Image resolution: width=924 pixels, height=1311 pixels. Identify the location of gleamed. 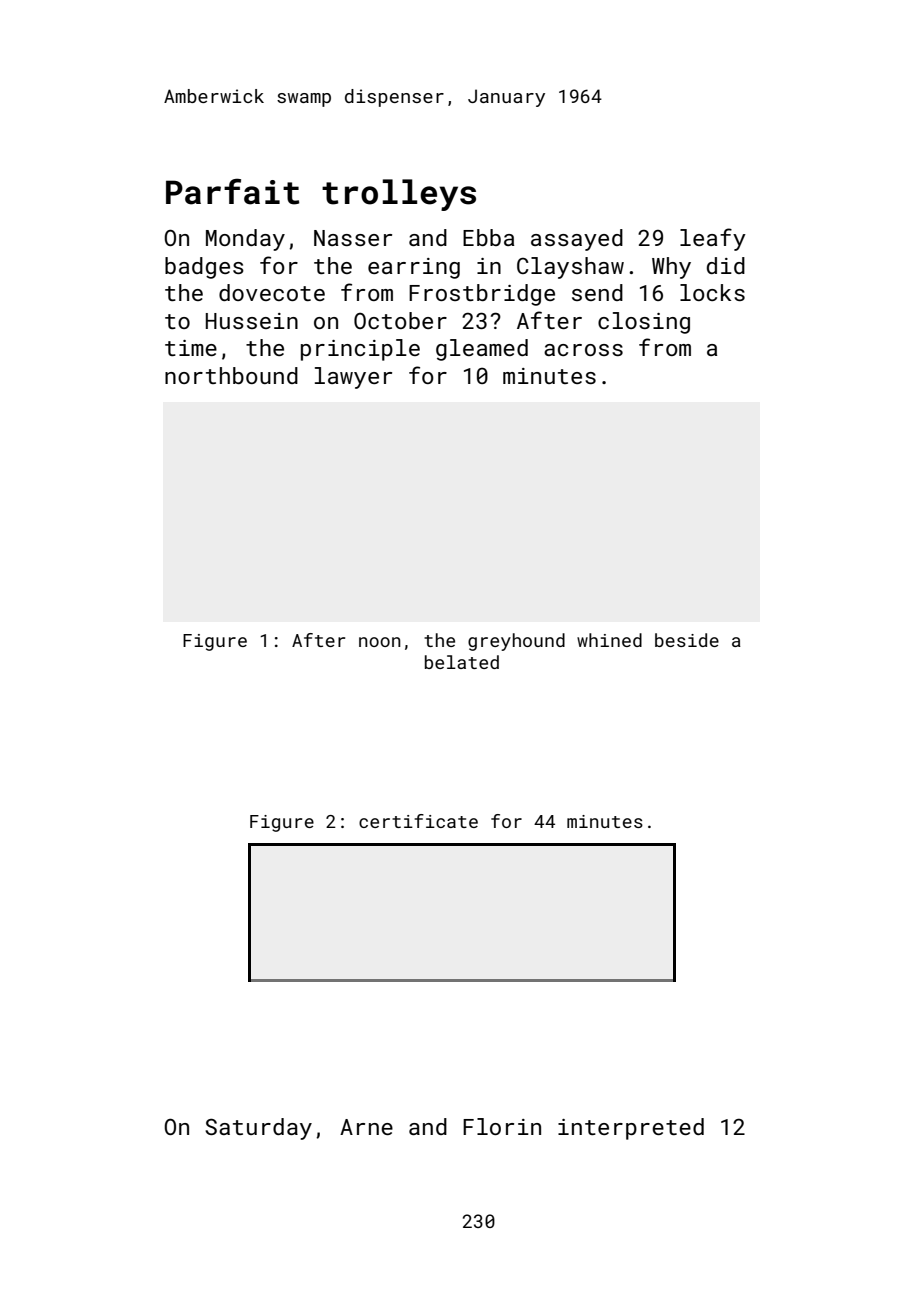
(482, 350).
